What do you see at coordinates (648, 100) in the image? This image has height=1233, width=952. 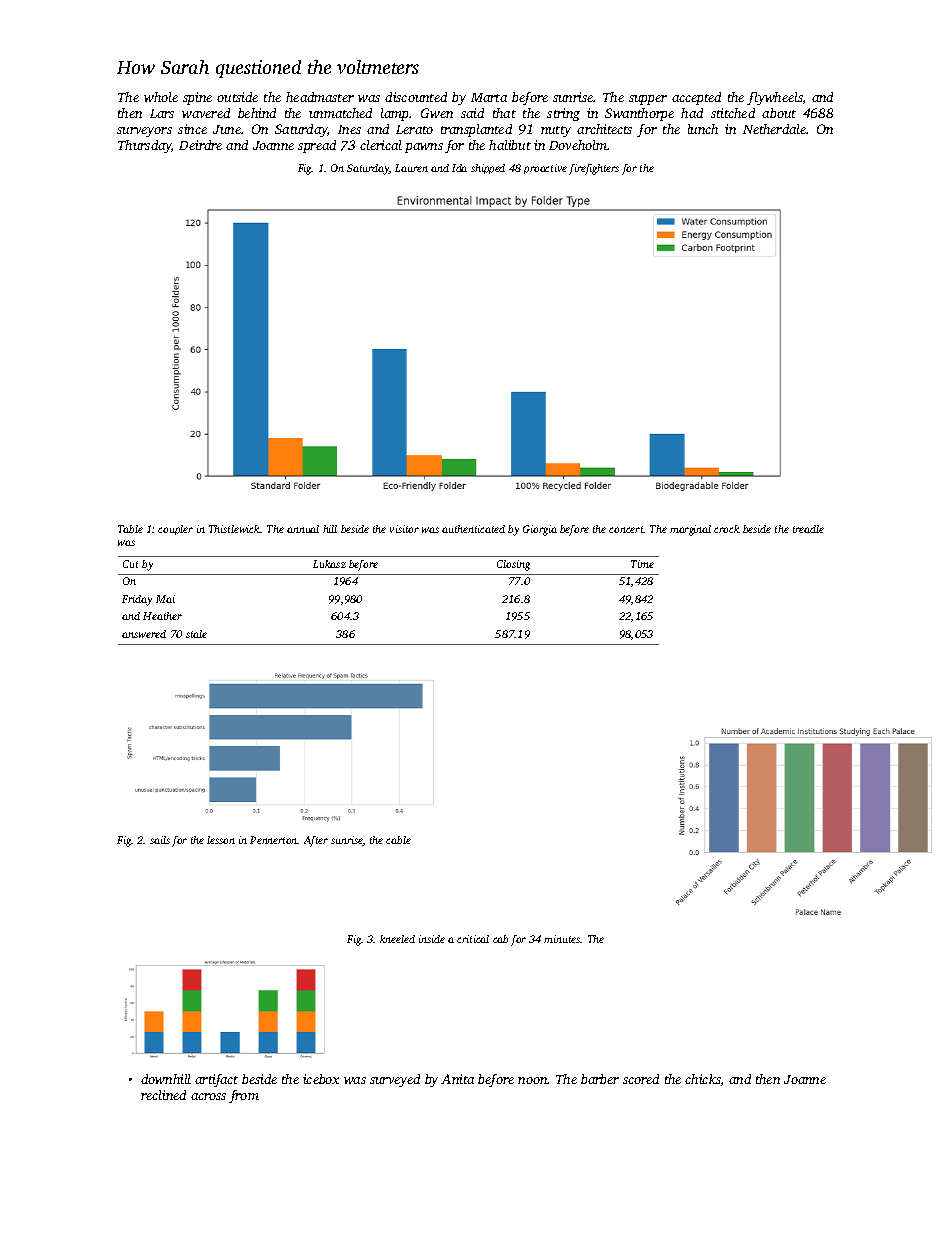 I see `supper` at bounding box center [648, 100].
